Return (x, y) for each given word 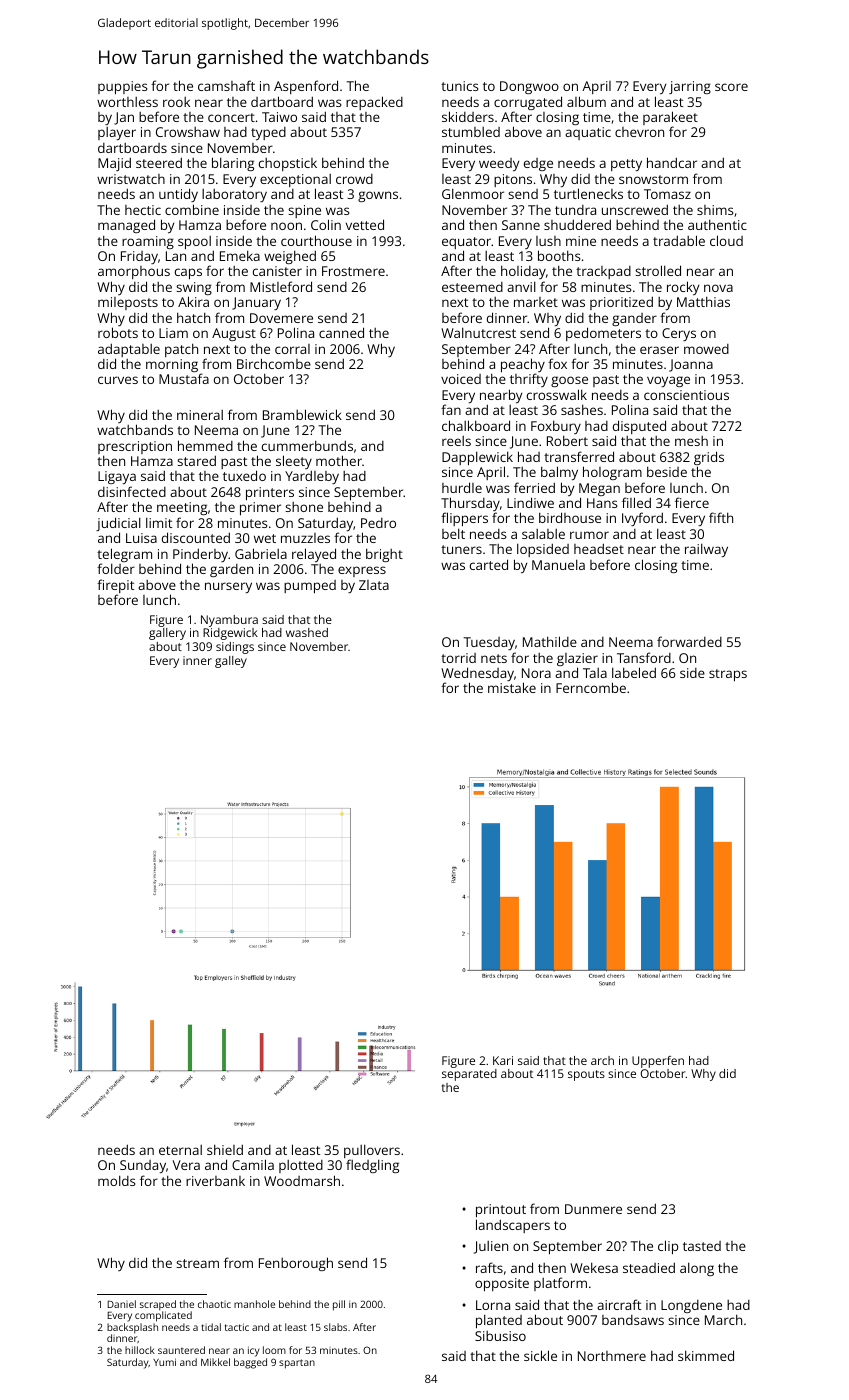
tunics (459, 86)
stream (197, 1263)
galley (231, 662)
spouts (586, 1075)
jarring (690, 87)
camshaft (226, 85)
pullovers (372, 1151)
